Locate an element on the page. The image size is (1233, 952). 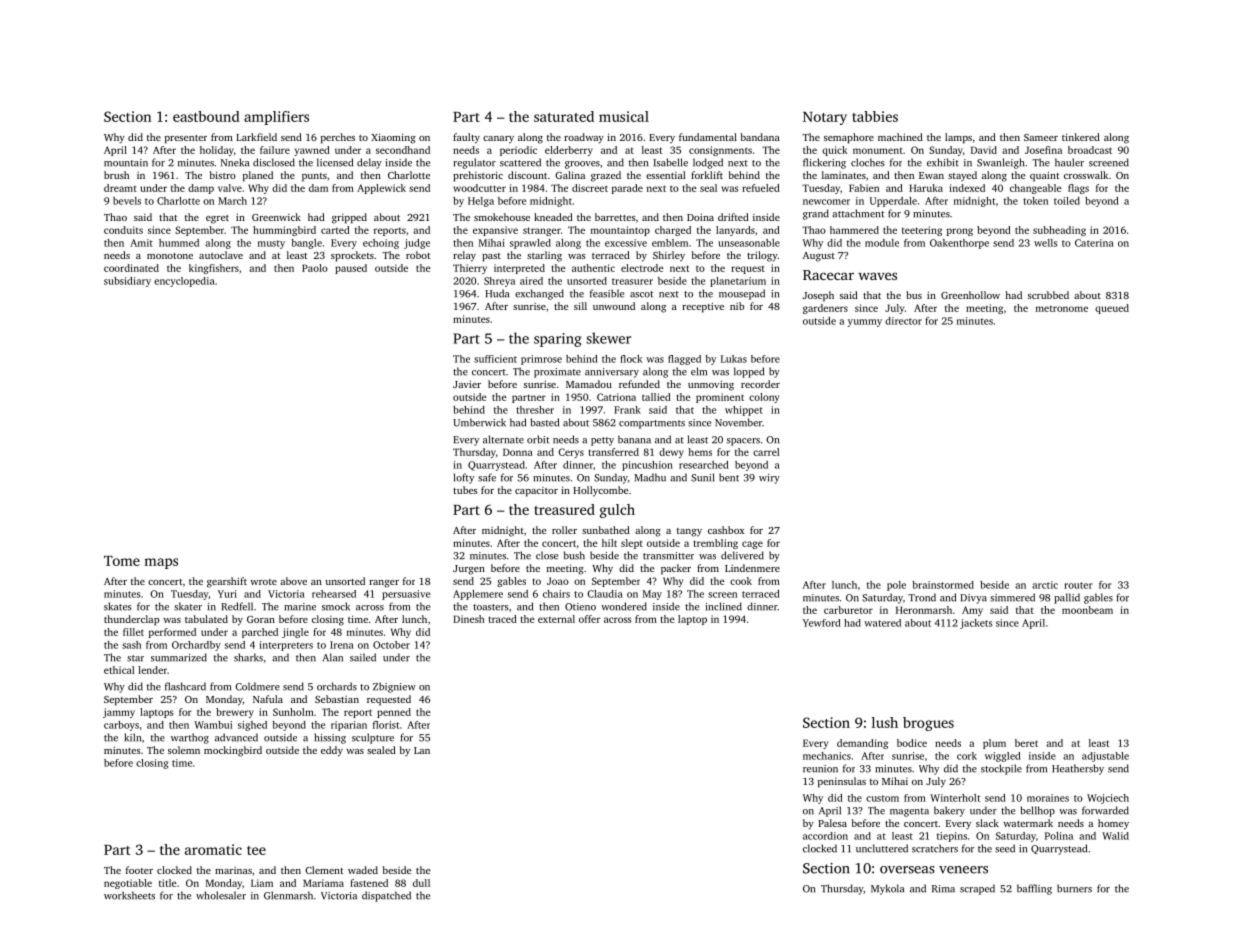
Larkfield is located at coordinates (256, 137).
